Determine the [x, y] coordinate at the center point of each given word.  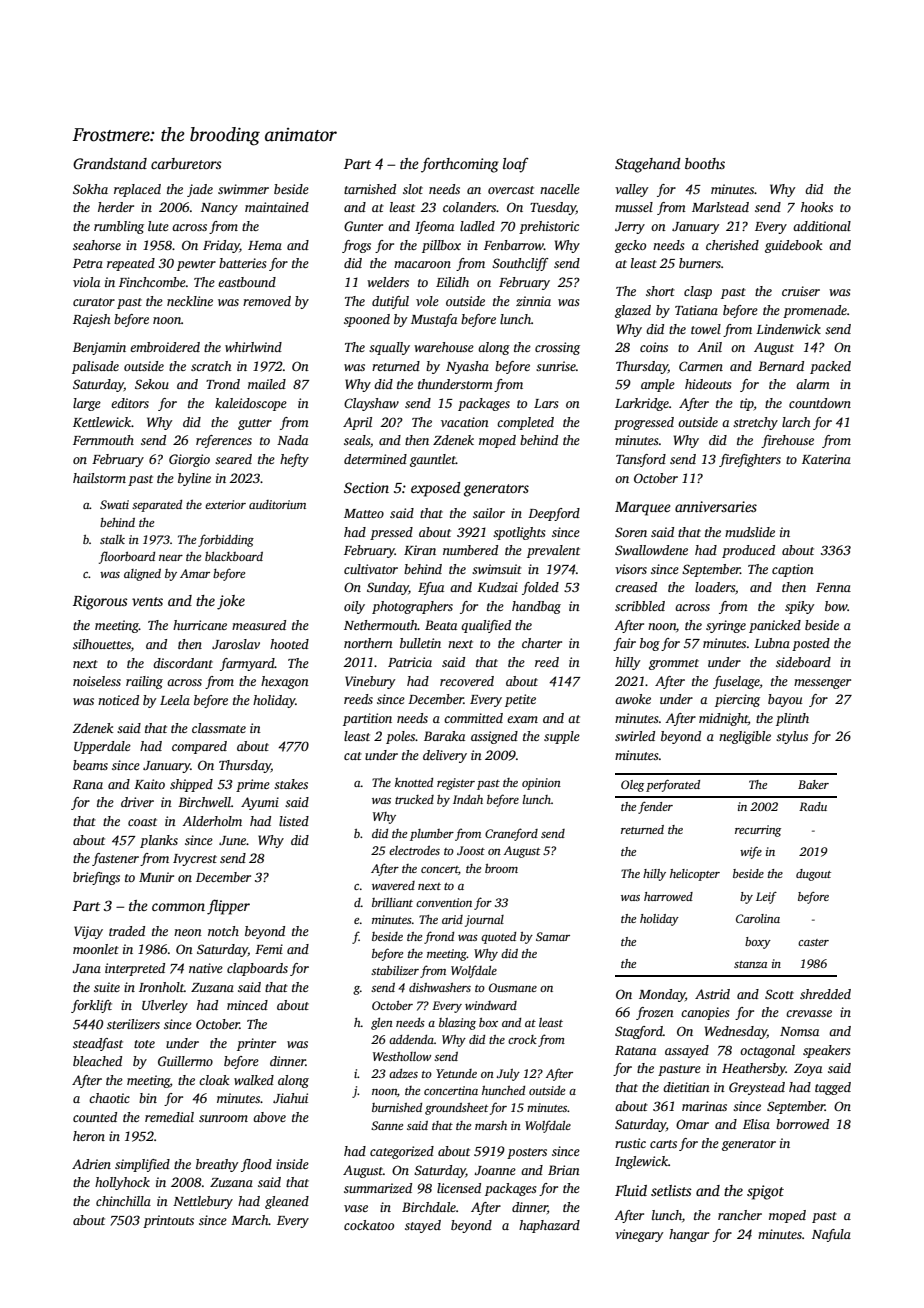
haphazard [549, 1226]
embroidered [165, 347]
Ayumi [260, 803]
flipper [228, 907]
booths [705, 163]
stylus [792, 737]
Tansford [641, 460]
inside [292, 1164]
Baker [813, 784]
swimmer [243, 189]
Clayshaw [371, 404]
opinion [541, 784]
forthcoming [460, 165]
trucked [414, 799]
